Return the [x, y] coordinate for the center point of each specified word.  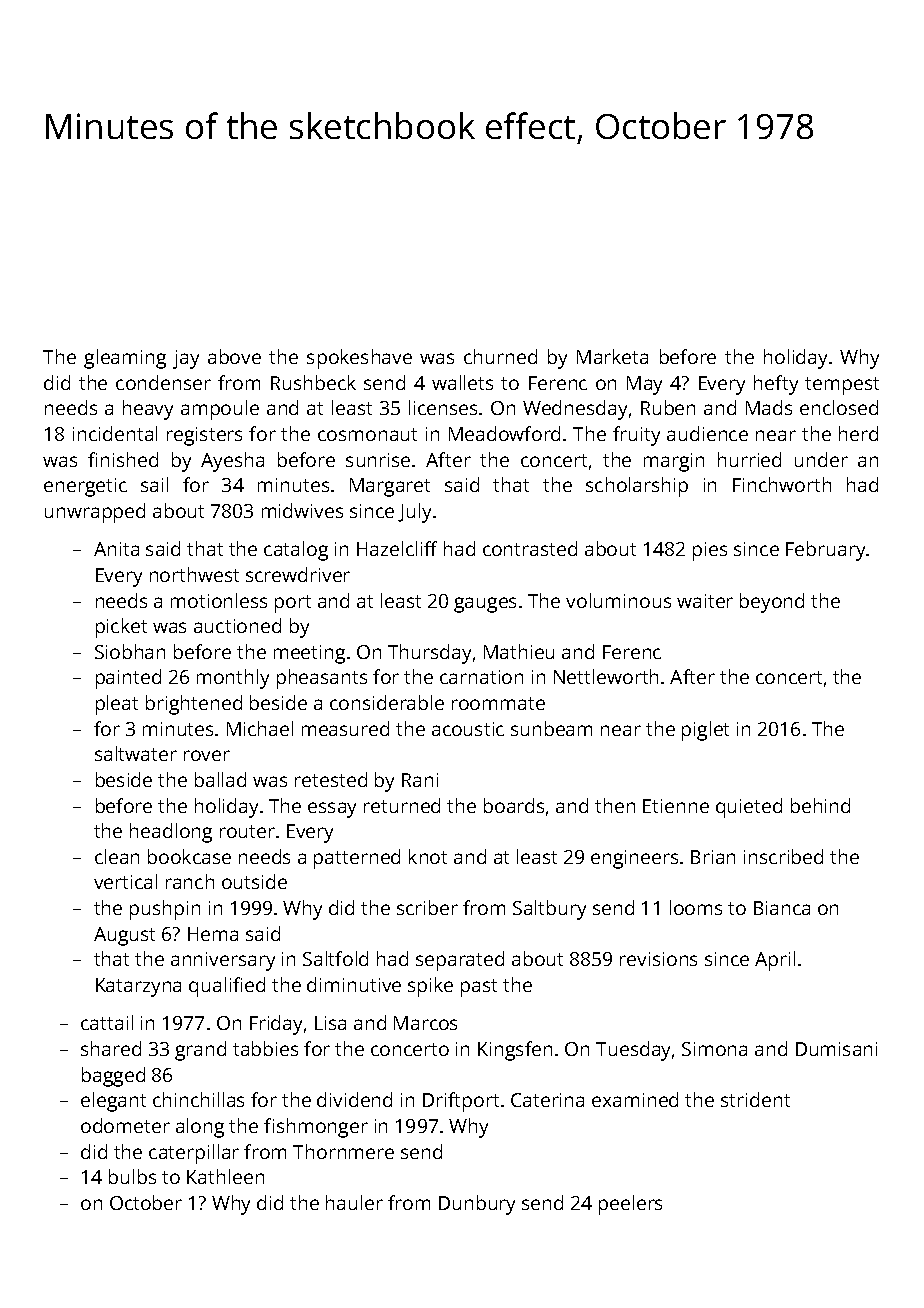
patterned [357, 859]
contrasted [530, 548]
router [247, 831]
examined [635, 1099]
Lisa [330, 1023]
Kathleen [225, 1176]
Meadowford [504, 433]
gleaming [125, 359]
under [821, 459]
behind [820, 805]
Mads [769, 407]
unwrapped [95, 513]
